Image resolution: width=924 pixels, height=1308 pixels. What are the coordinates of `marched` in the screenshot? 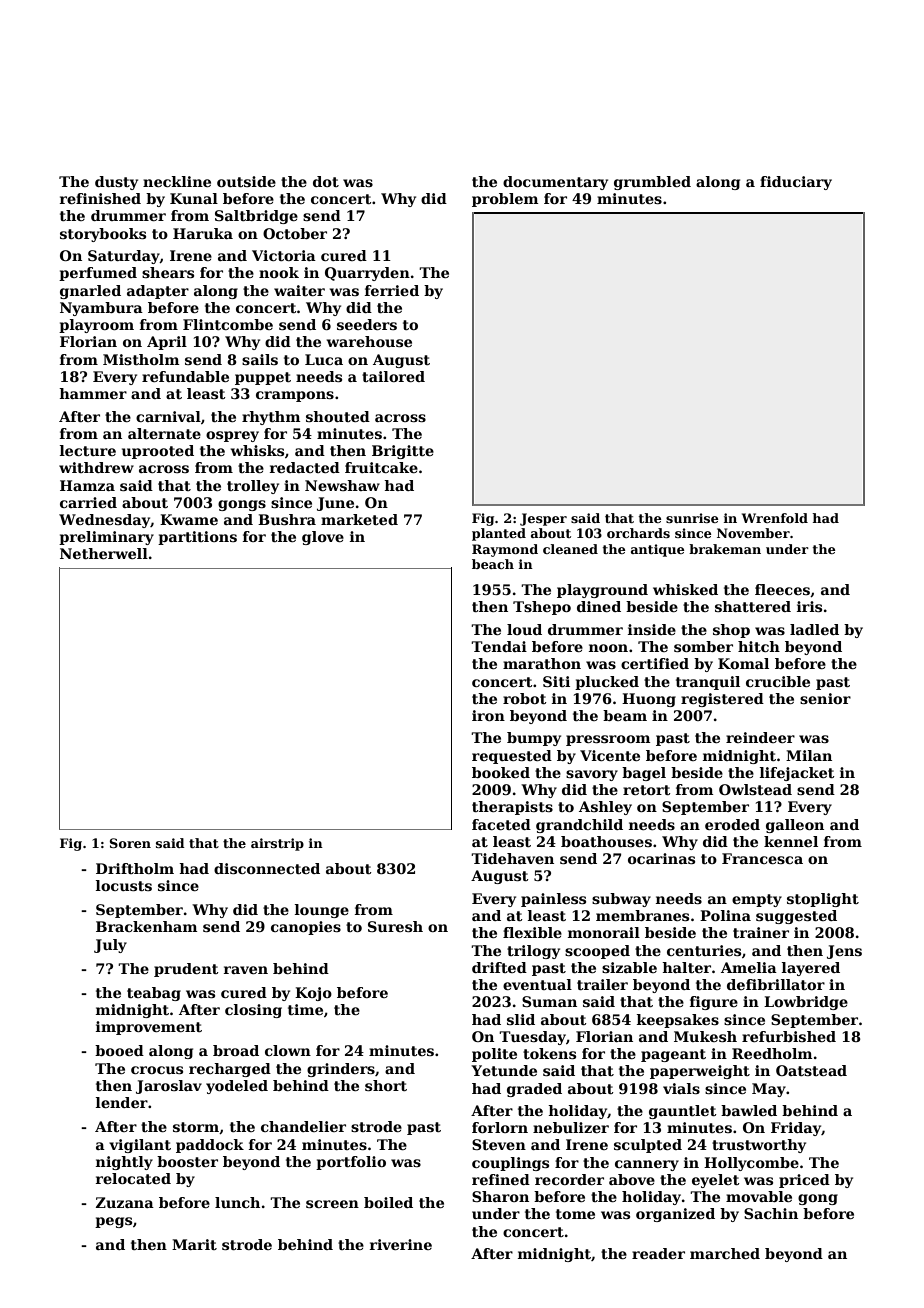 It's located at (725, 1253).
